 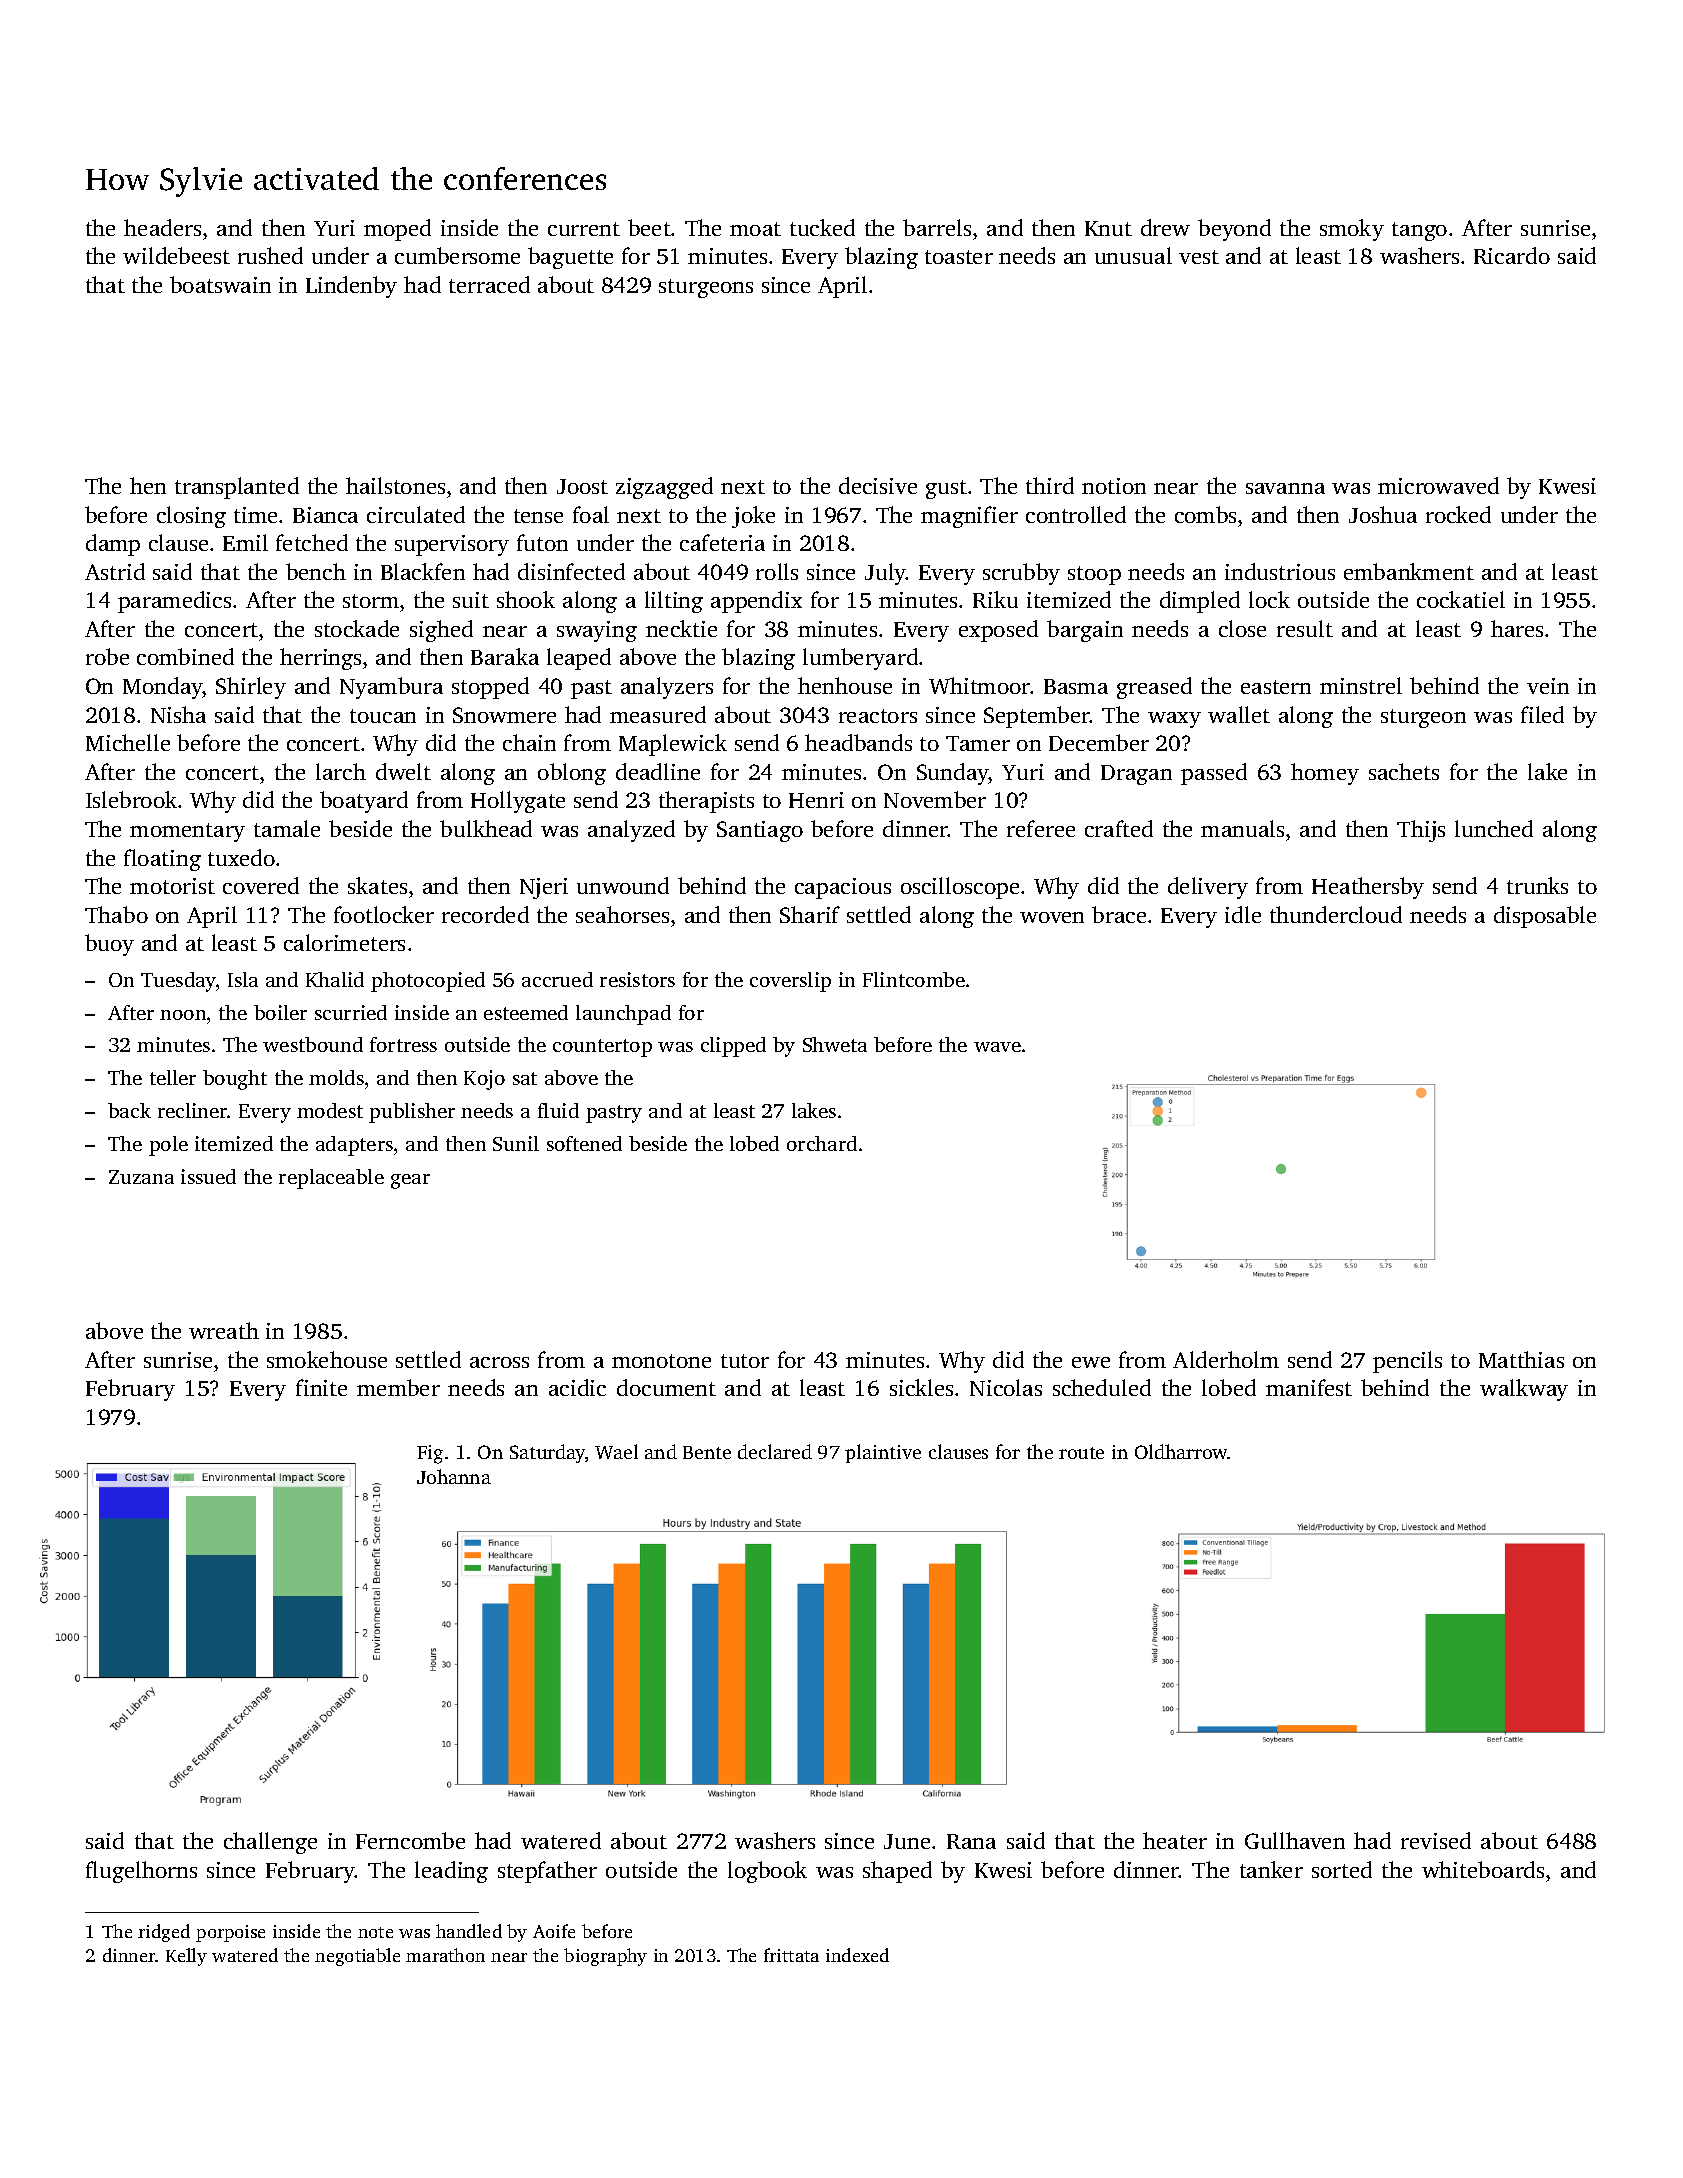 I want to click on terraced, so click(x=489, y=284).
